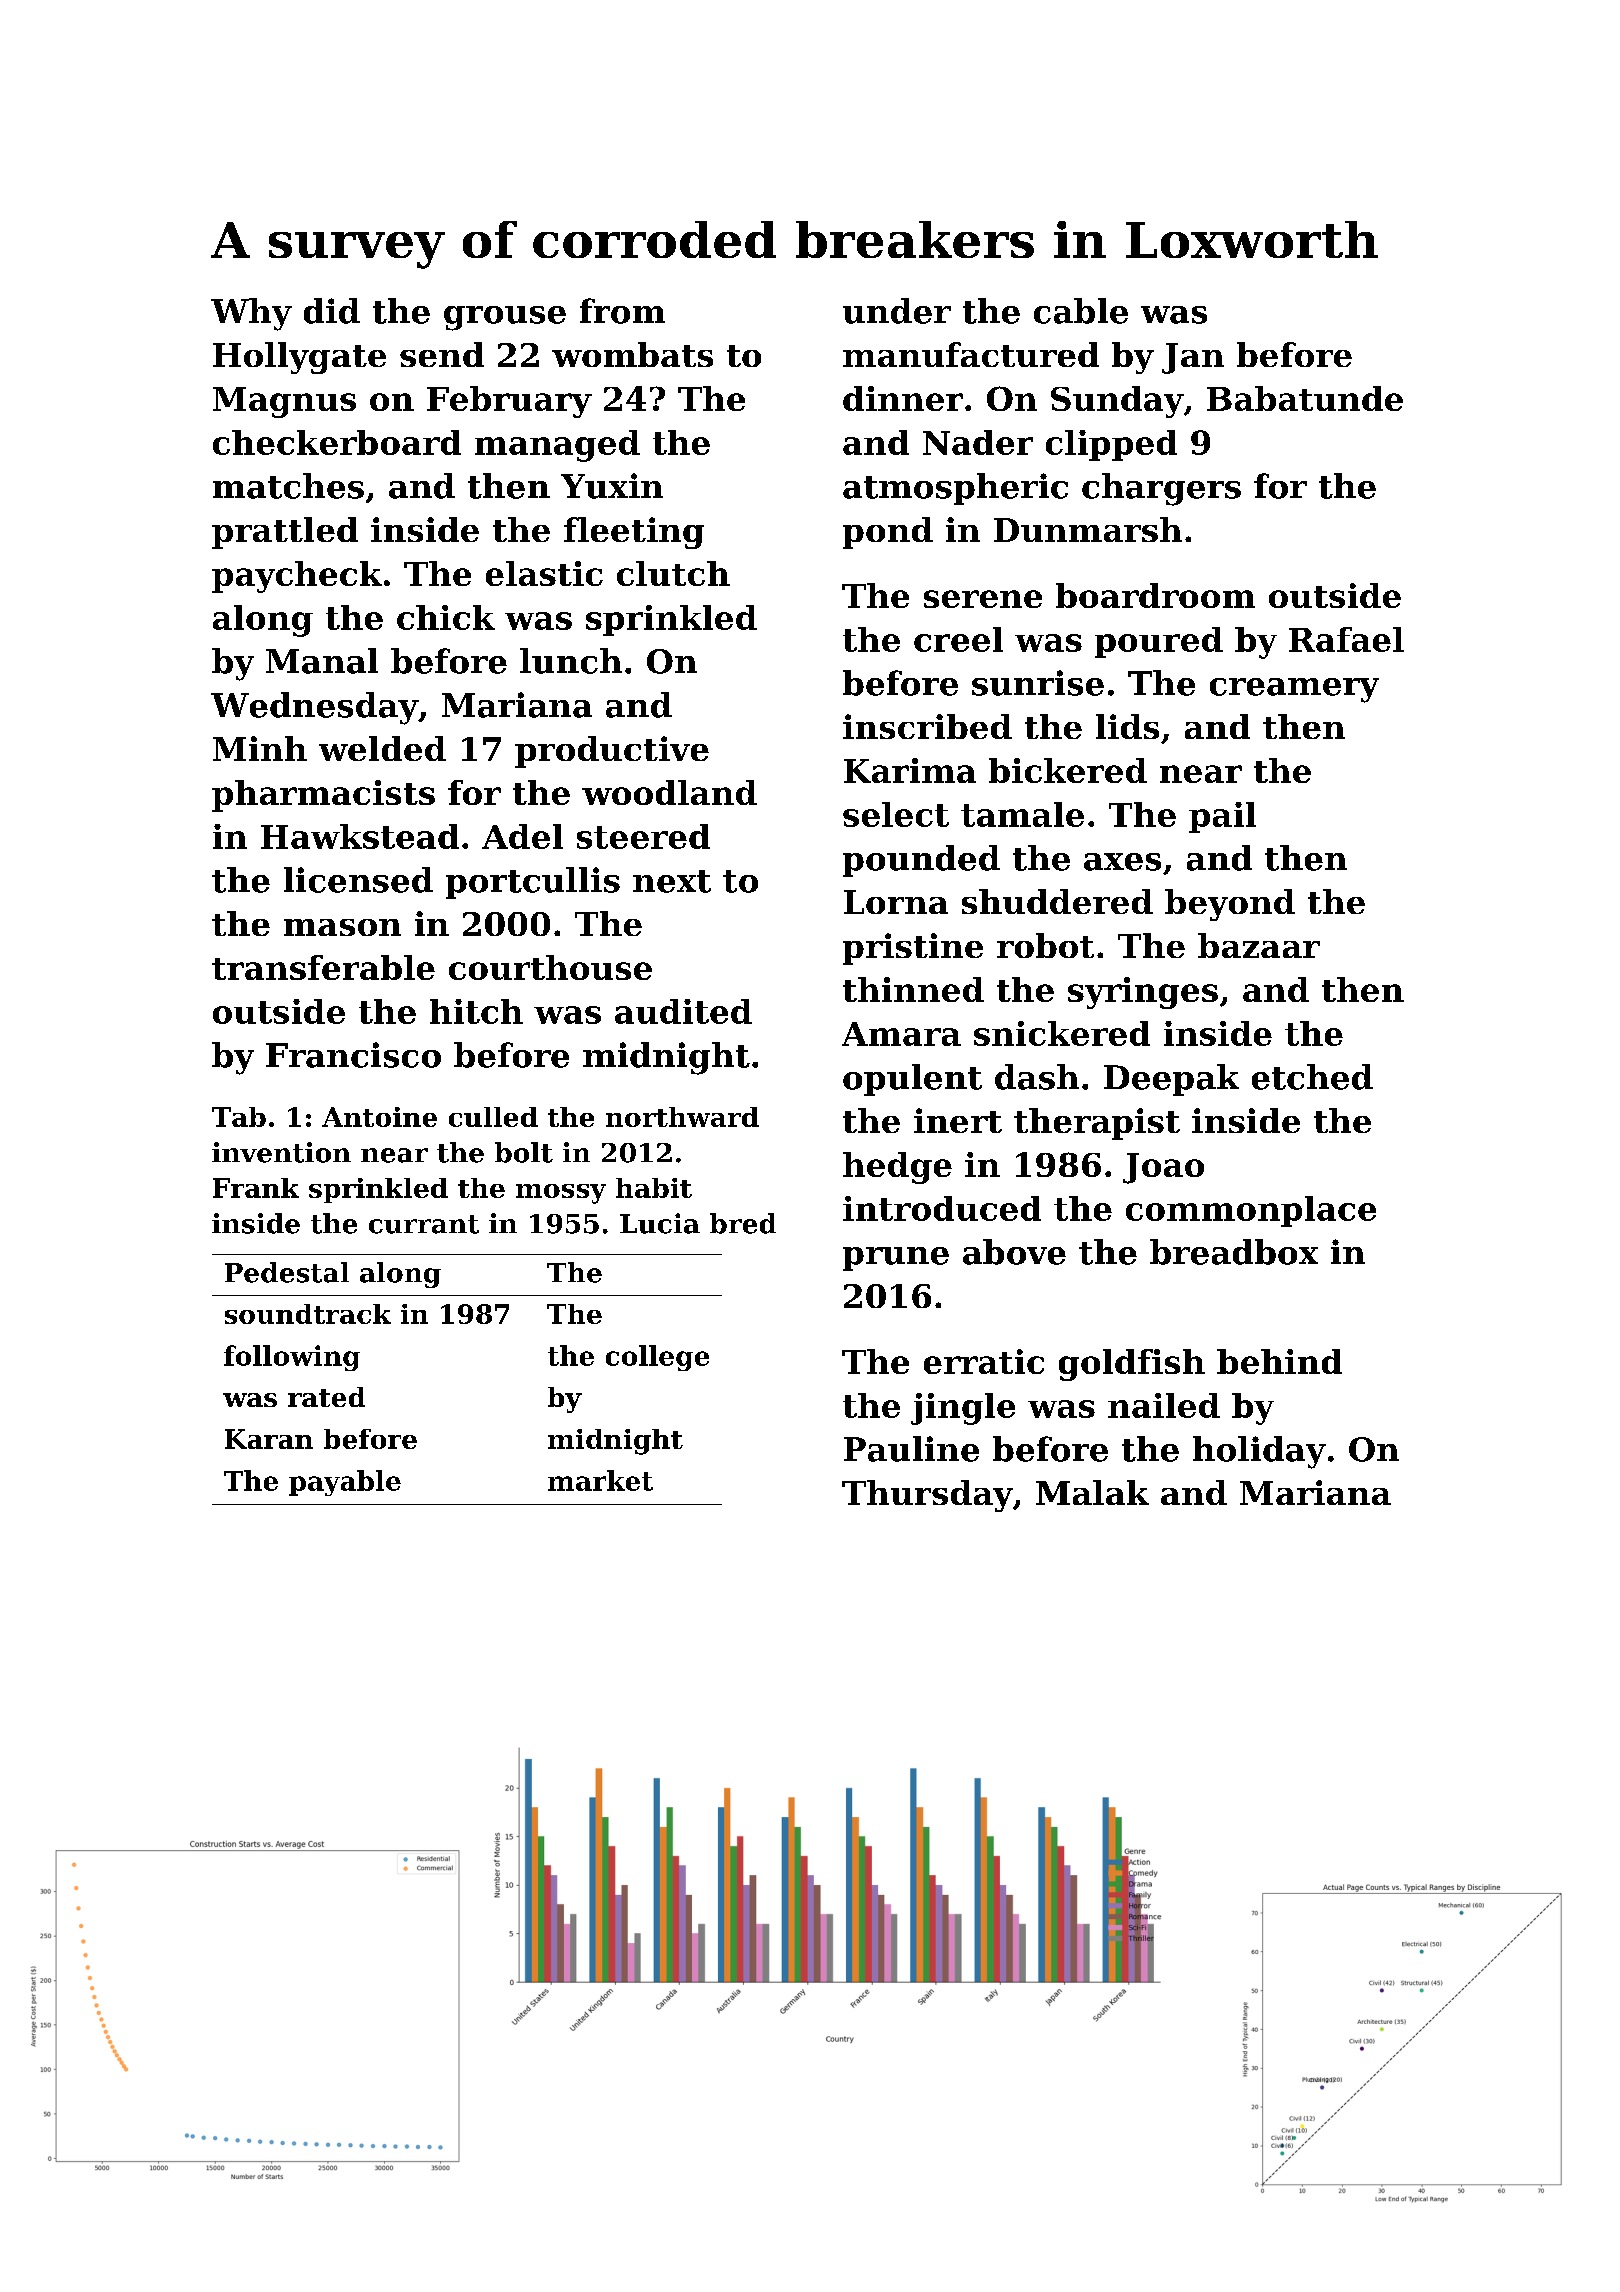  What do you see at coordinates (288, 486) in the screenshot?
I see `matches` at bounding box center [288, 486].
